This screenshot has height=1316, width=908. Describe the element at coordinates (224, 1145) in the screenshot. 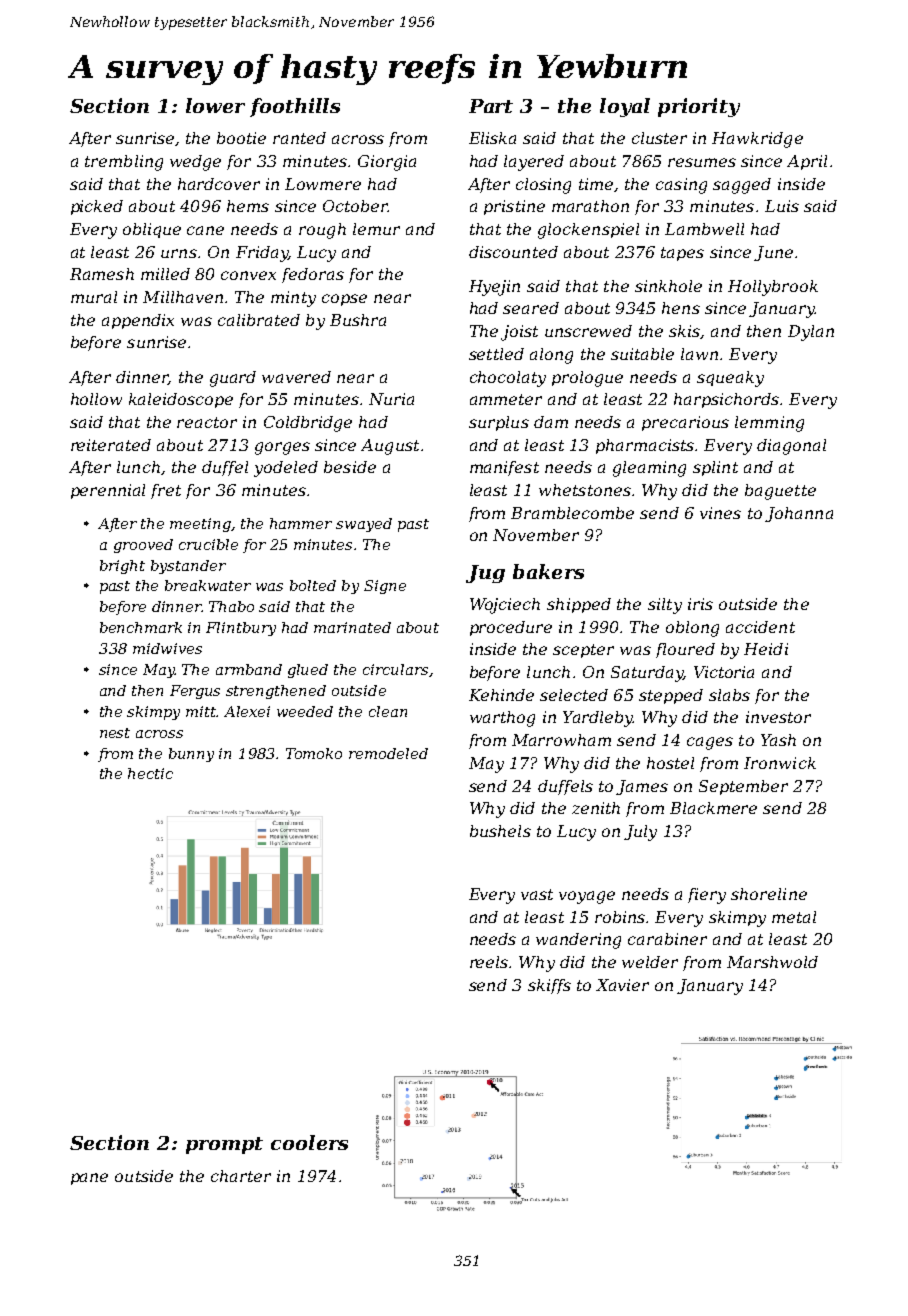

I see `prompt` at that location.
